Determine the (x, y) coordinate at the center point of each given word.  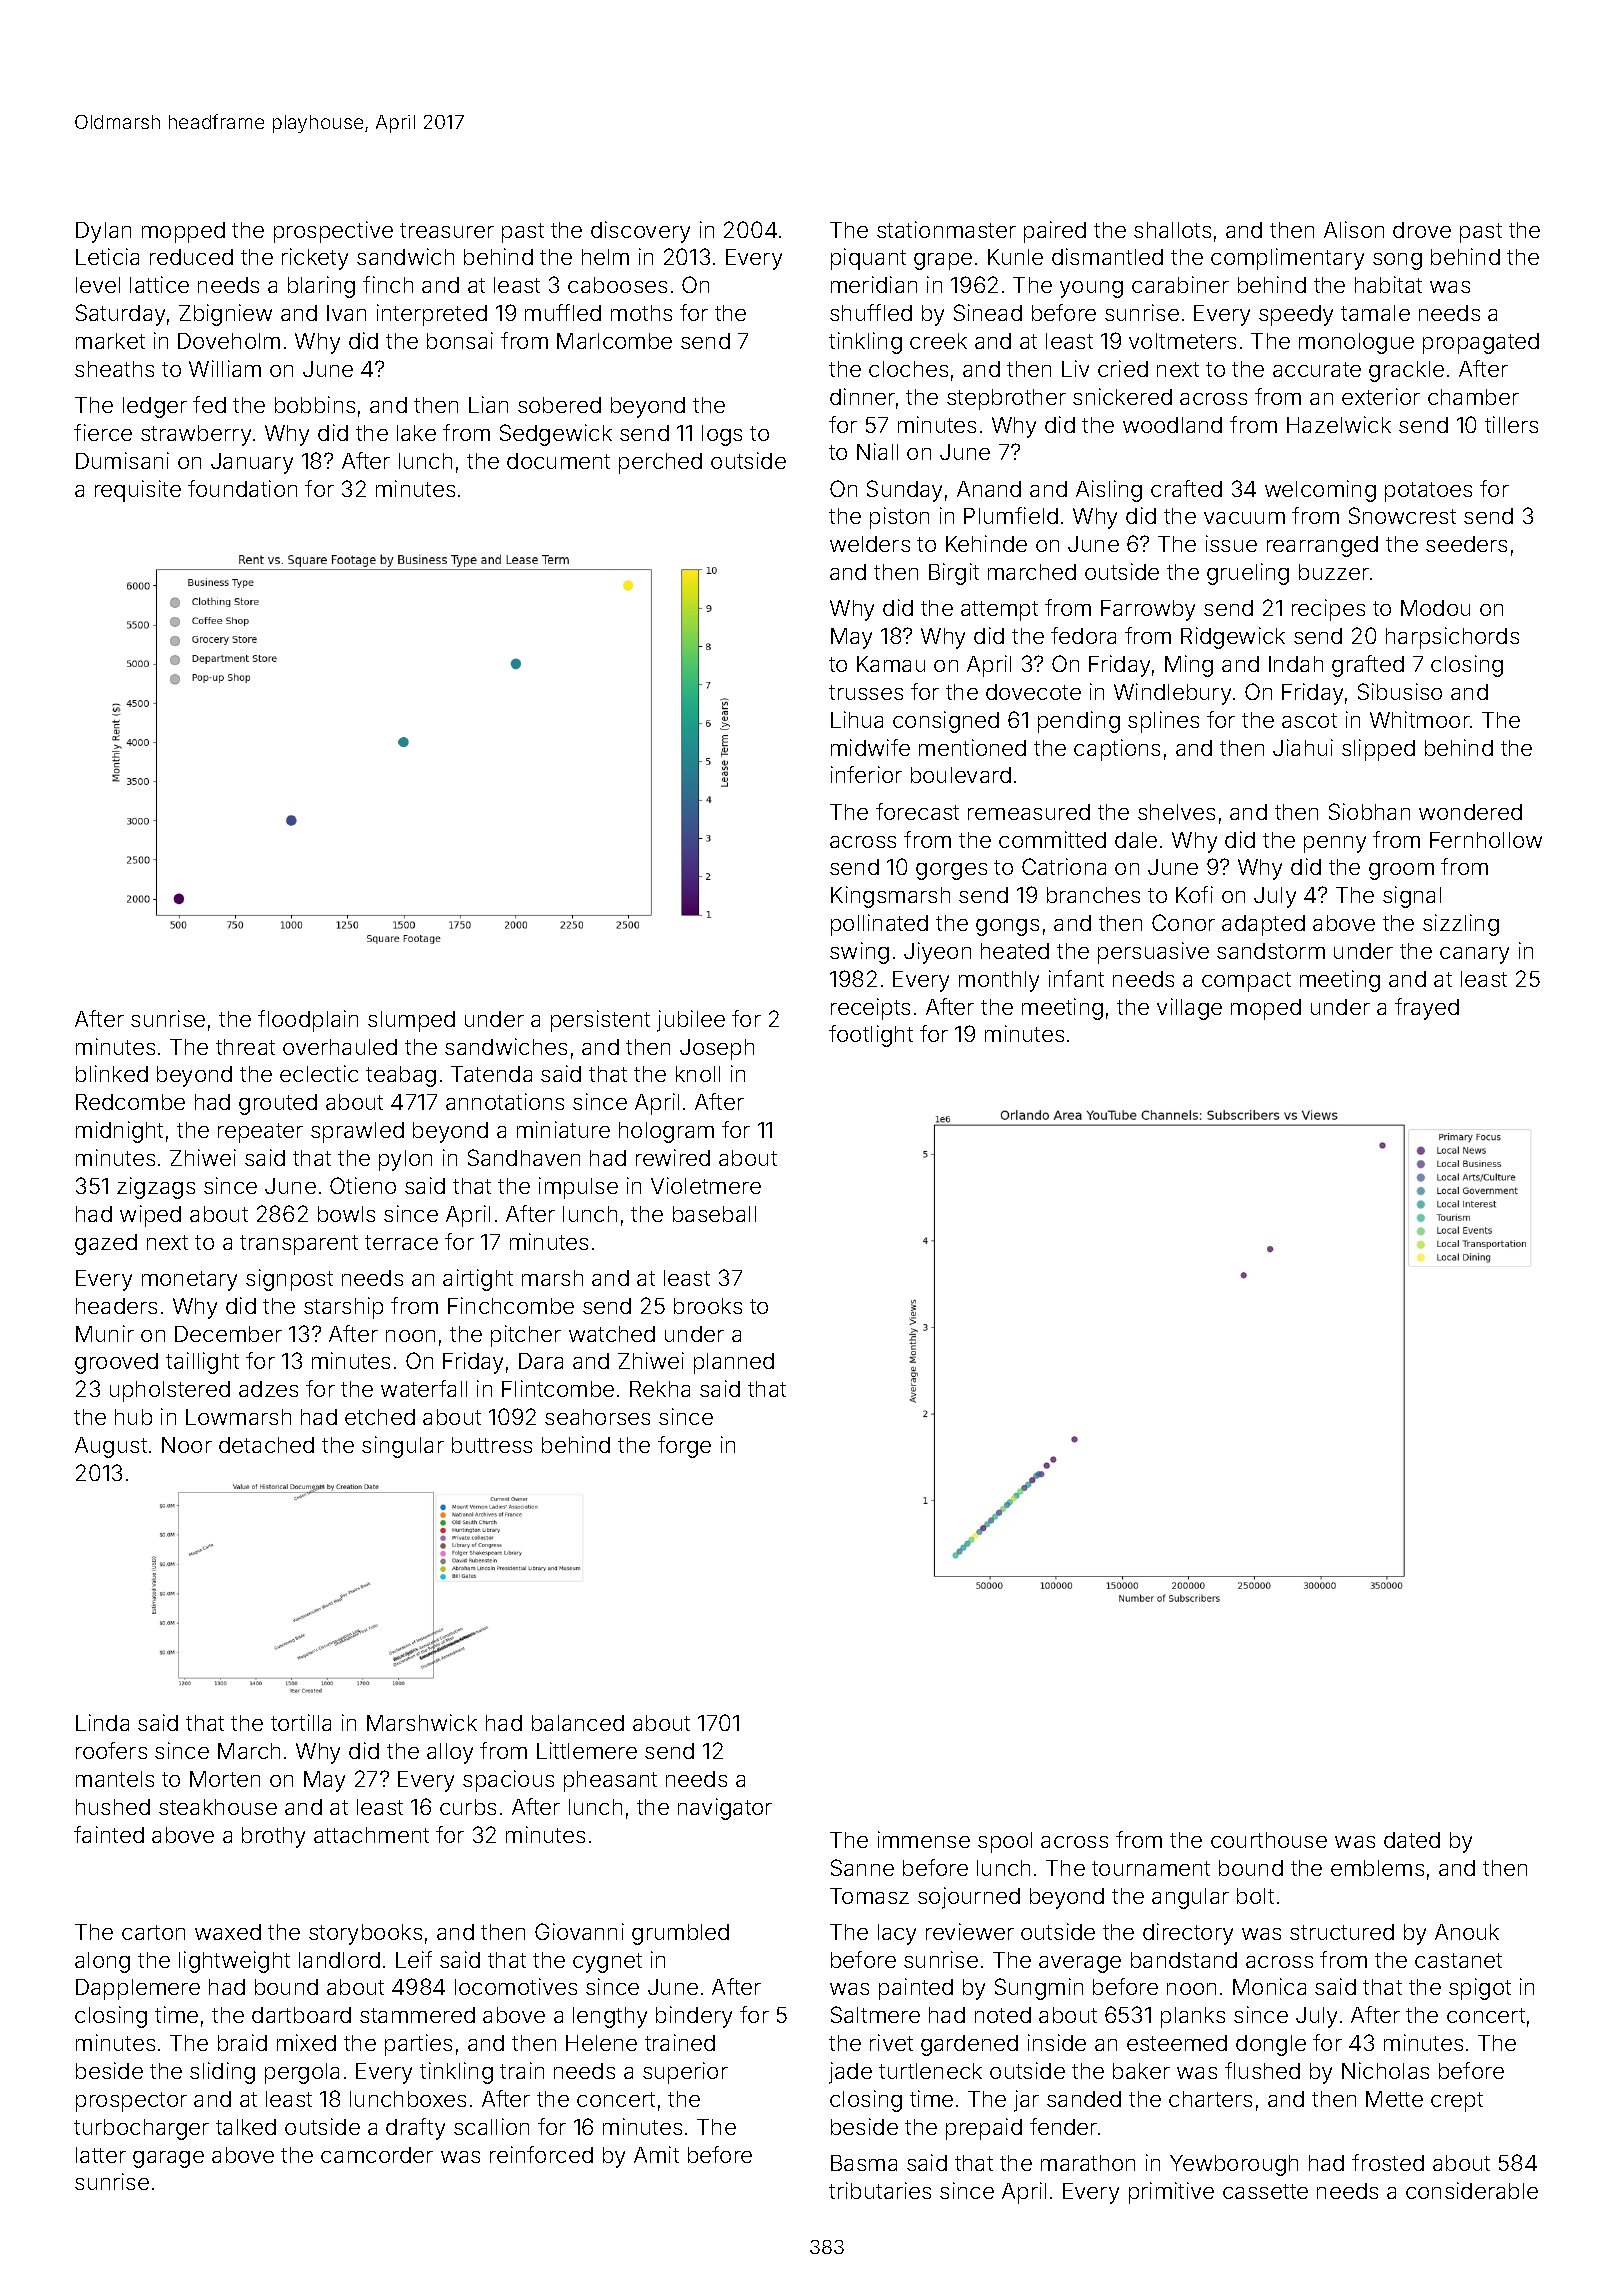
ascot (1309, 720)
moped (1266, 1009)
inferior (866, 774)
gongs (1007, 927)
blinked (112, 1073)
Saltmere (875, 2014)
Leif (414, 1959)
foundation (242, 488)
